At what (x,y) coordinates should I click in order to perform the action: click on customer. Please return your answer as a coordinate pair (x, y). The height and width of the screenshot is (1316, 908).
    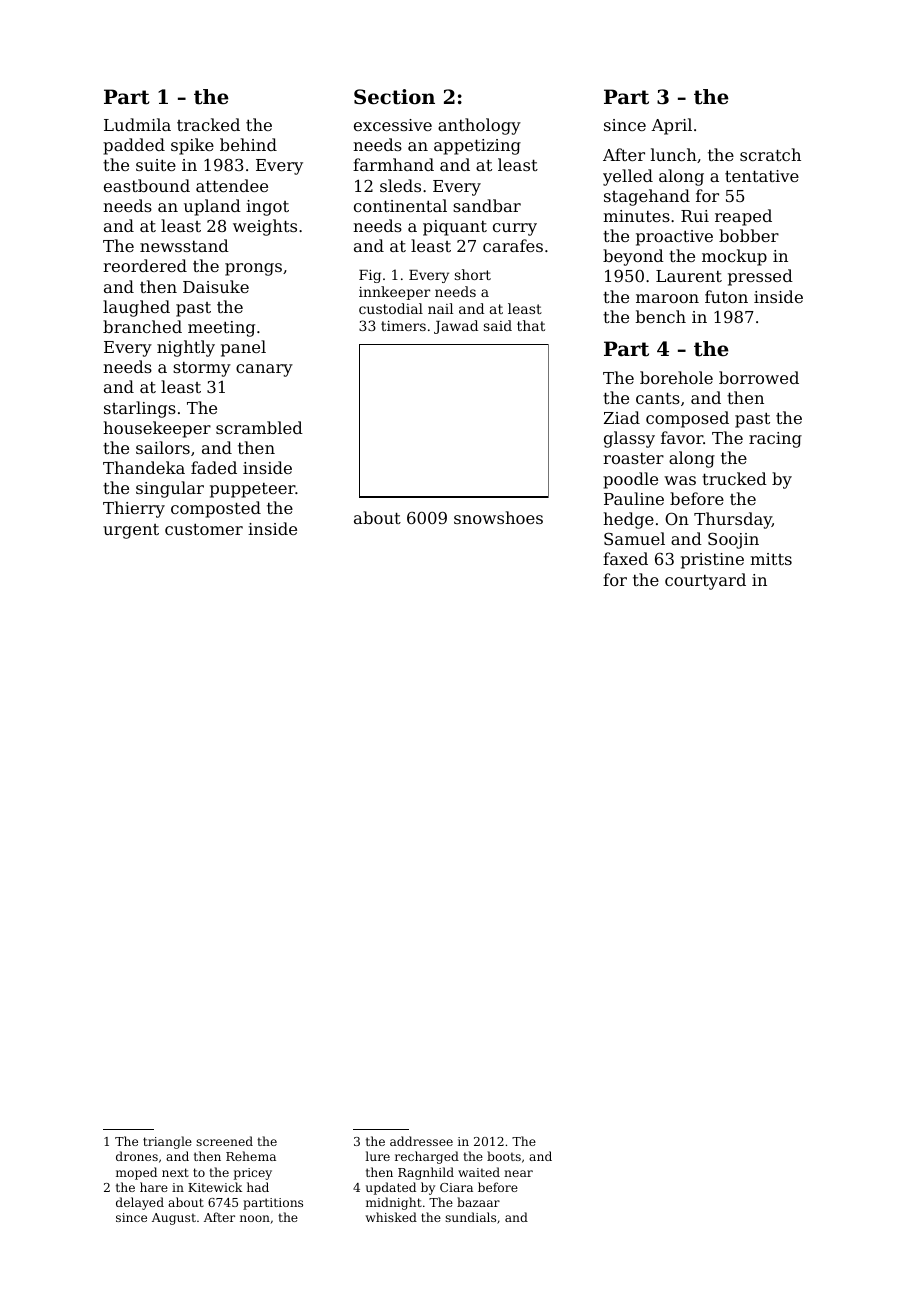
    Looking at the image, I should click on (204, 529).
